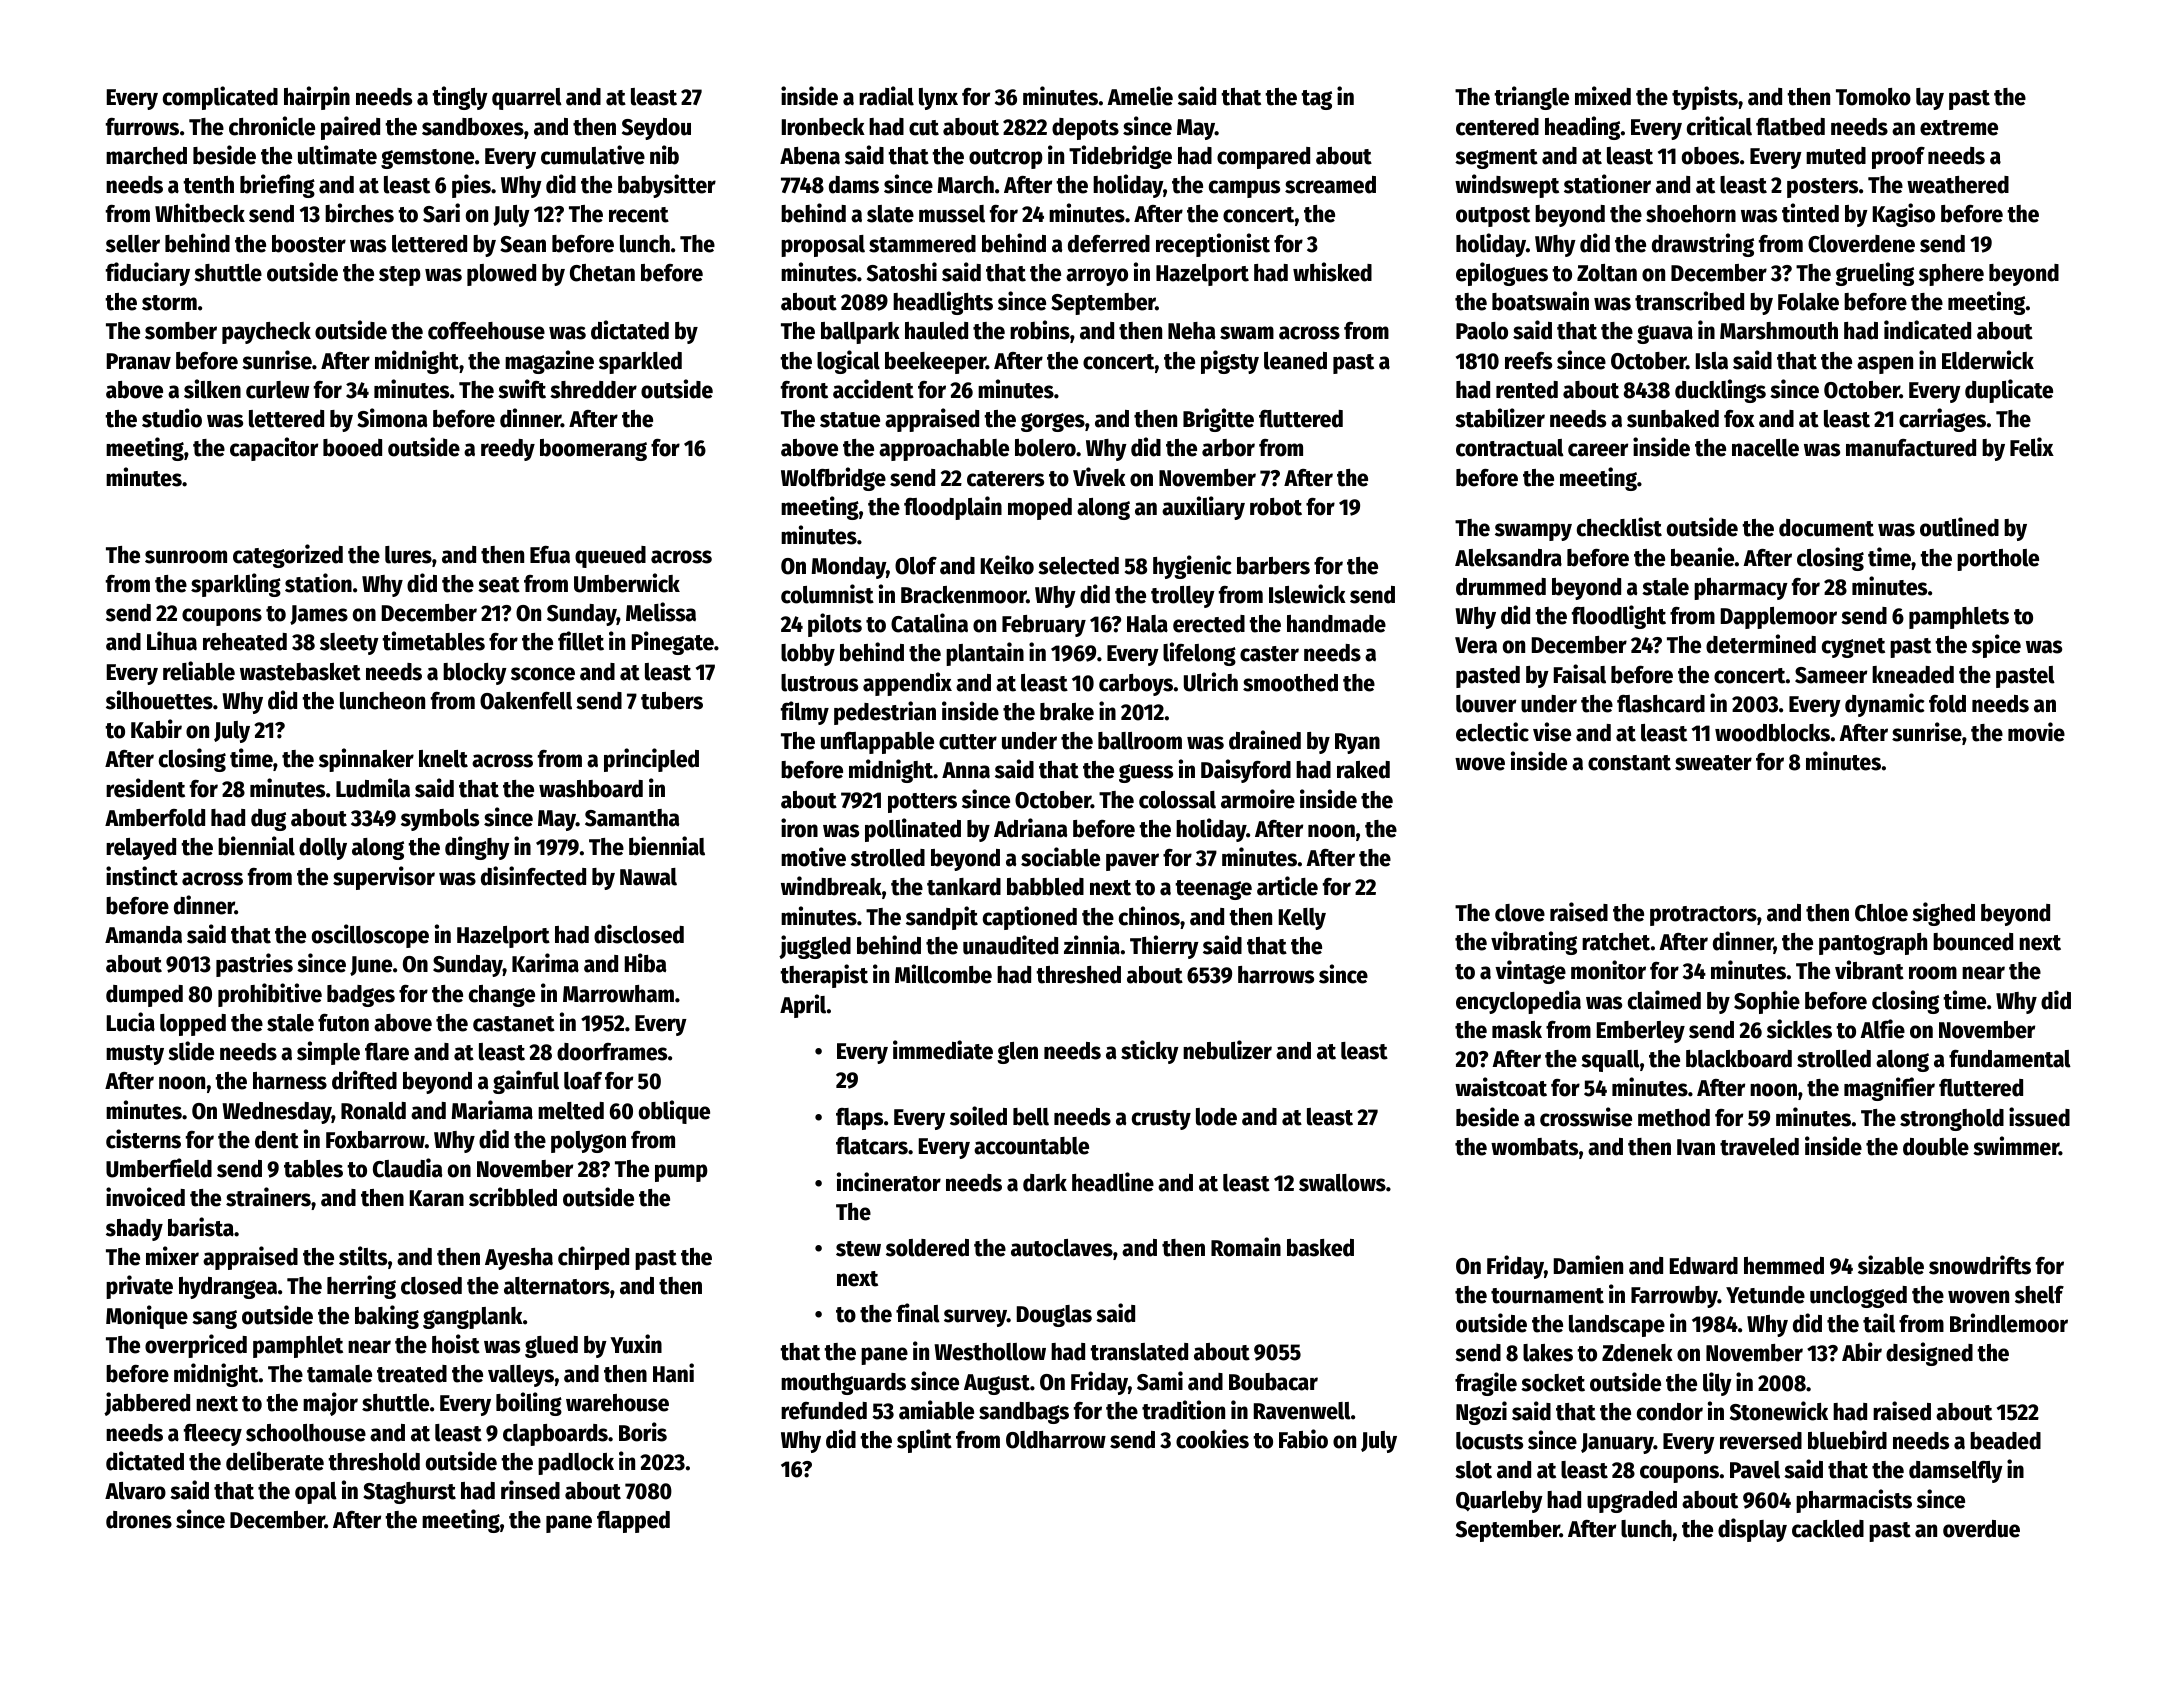 The width and height of the page is (2178, 1683). What do you see at coordinates (499, 585) in the page?
I see `seat` at bounding box center [499, 585].
